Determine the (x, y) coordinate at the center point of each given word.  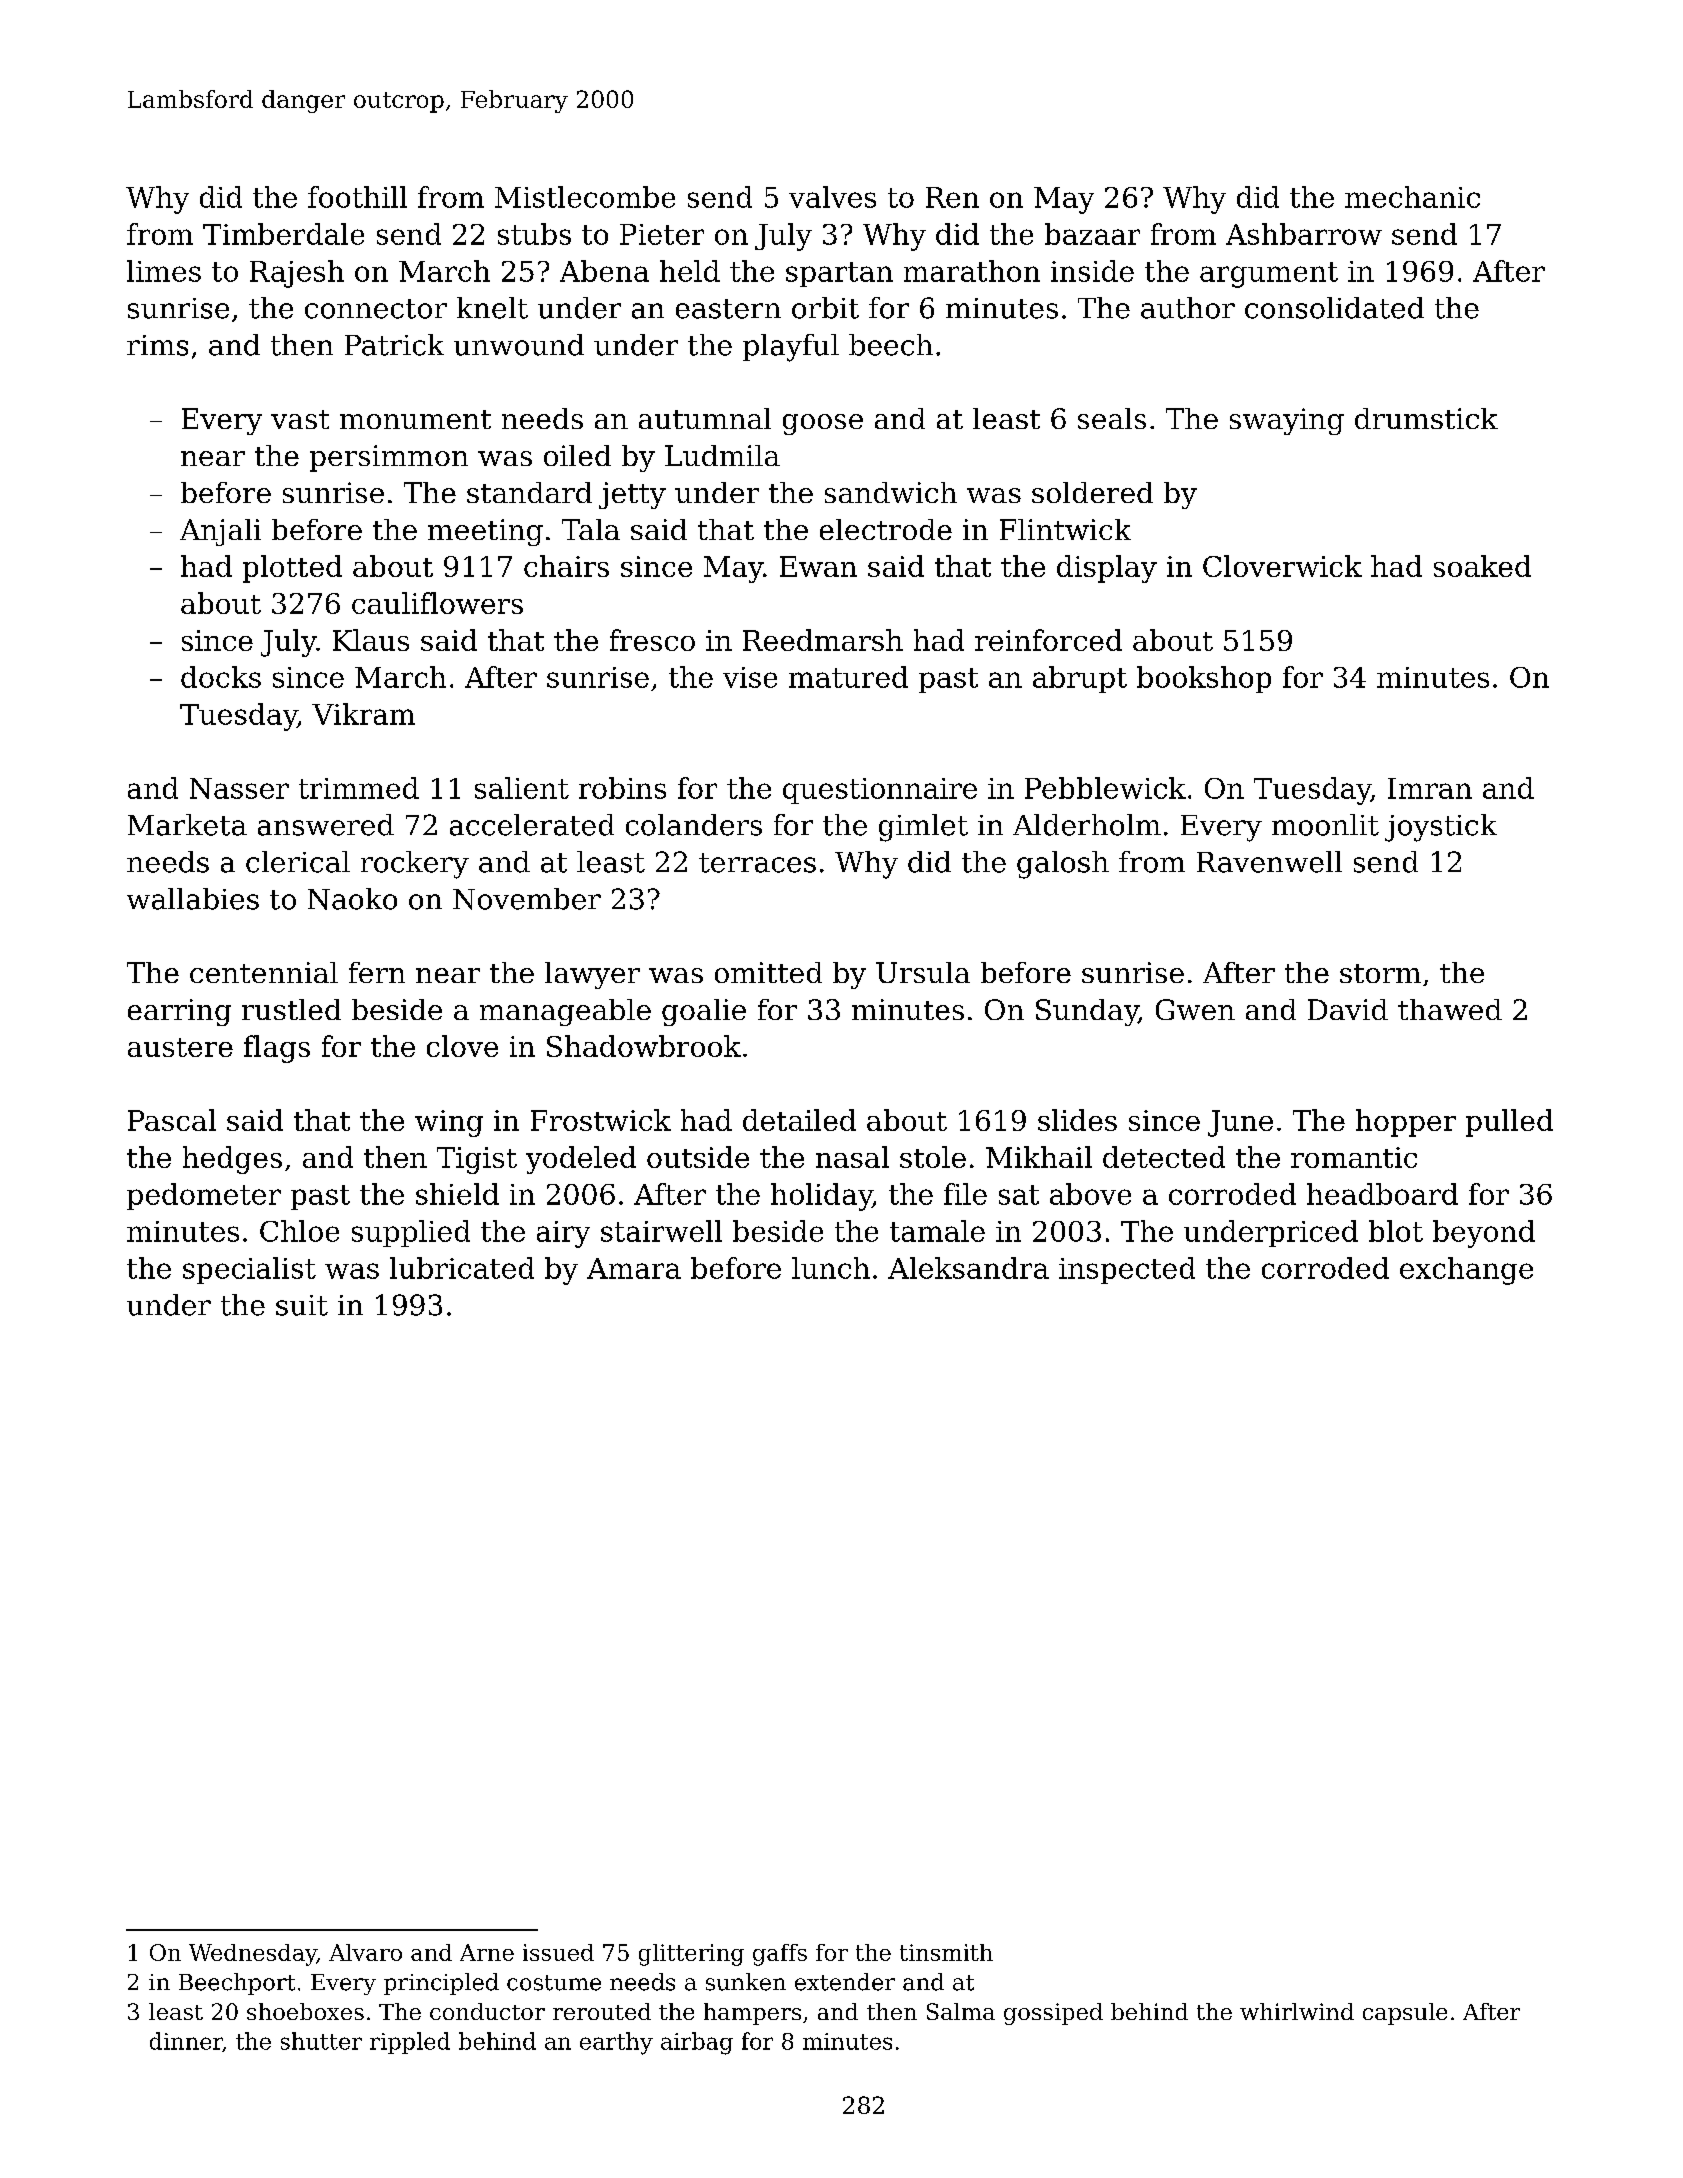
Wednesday (253, 1955)
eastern (728, 309)
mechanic (1412, 197)
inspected (1127, 1270)
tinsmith (946, 1952)
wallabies (193, 899)
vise (750, 677)
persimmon (389, 458)
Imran (1430, 788)
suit (302, 1305)
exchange (1466, 1271)
